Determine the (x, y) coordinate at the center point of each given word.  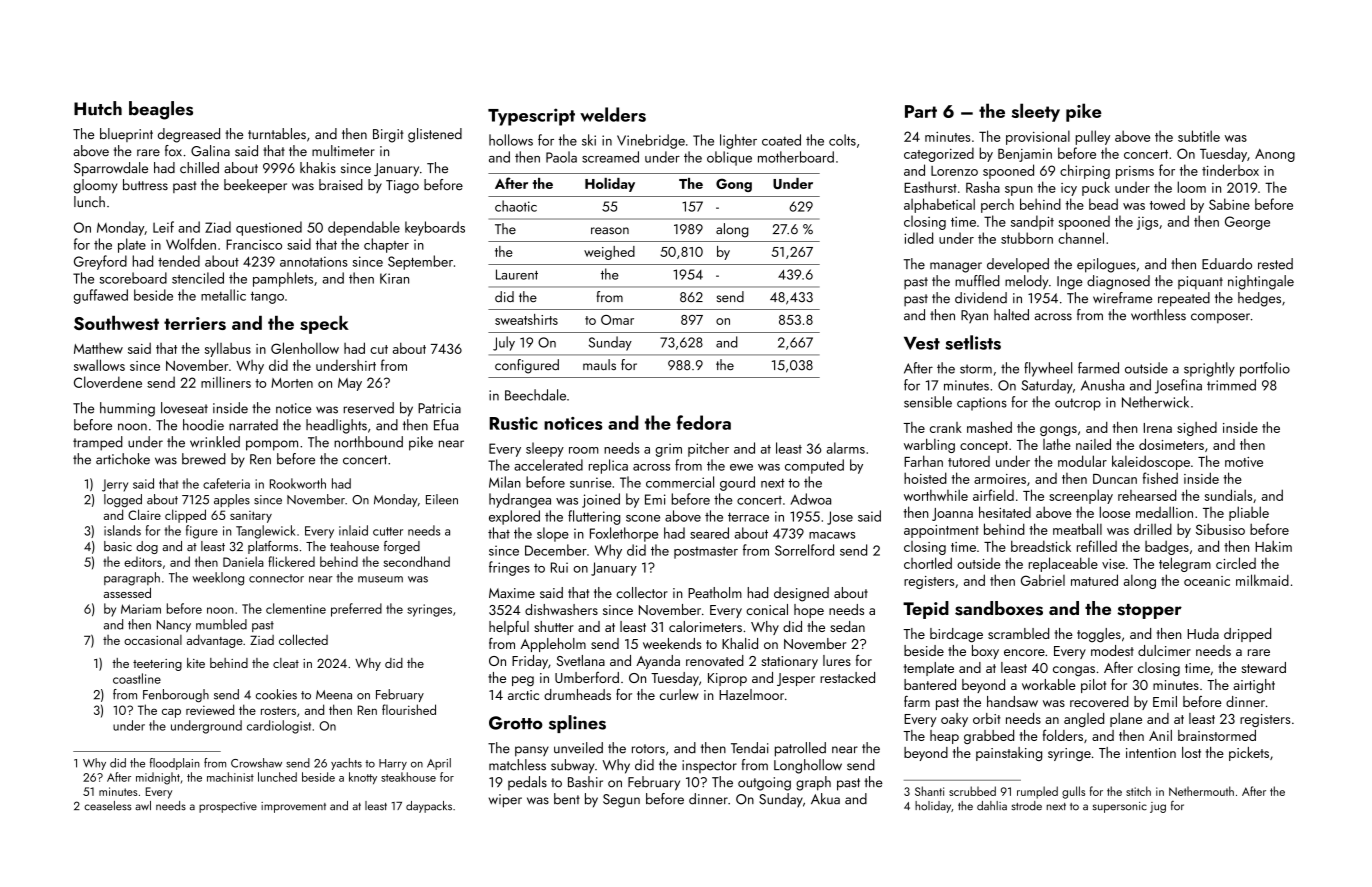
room (584, 450)
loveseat (184, 408)
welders (613, 114)
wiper (505, 801)
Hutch (98, 108)
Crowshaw (256, 763)
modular (1082, 461)
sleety (1035, 112)
